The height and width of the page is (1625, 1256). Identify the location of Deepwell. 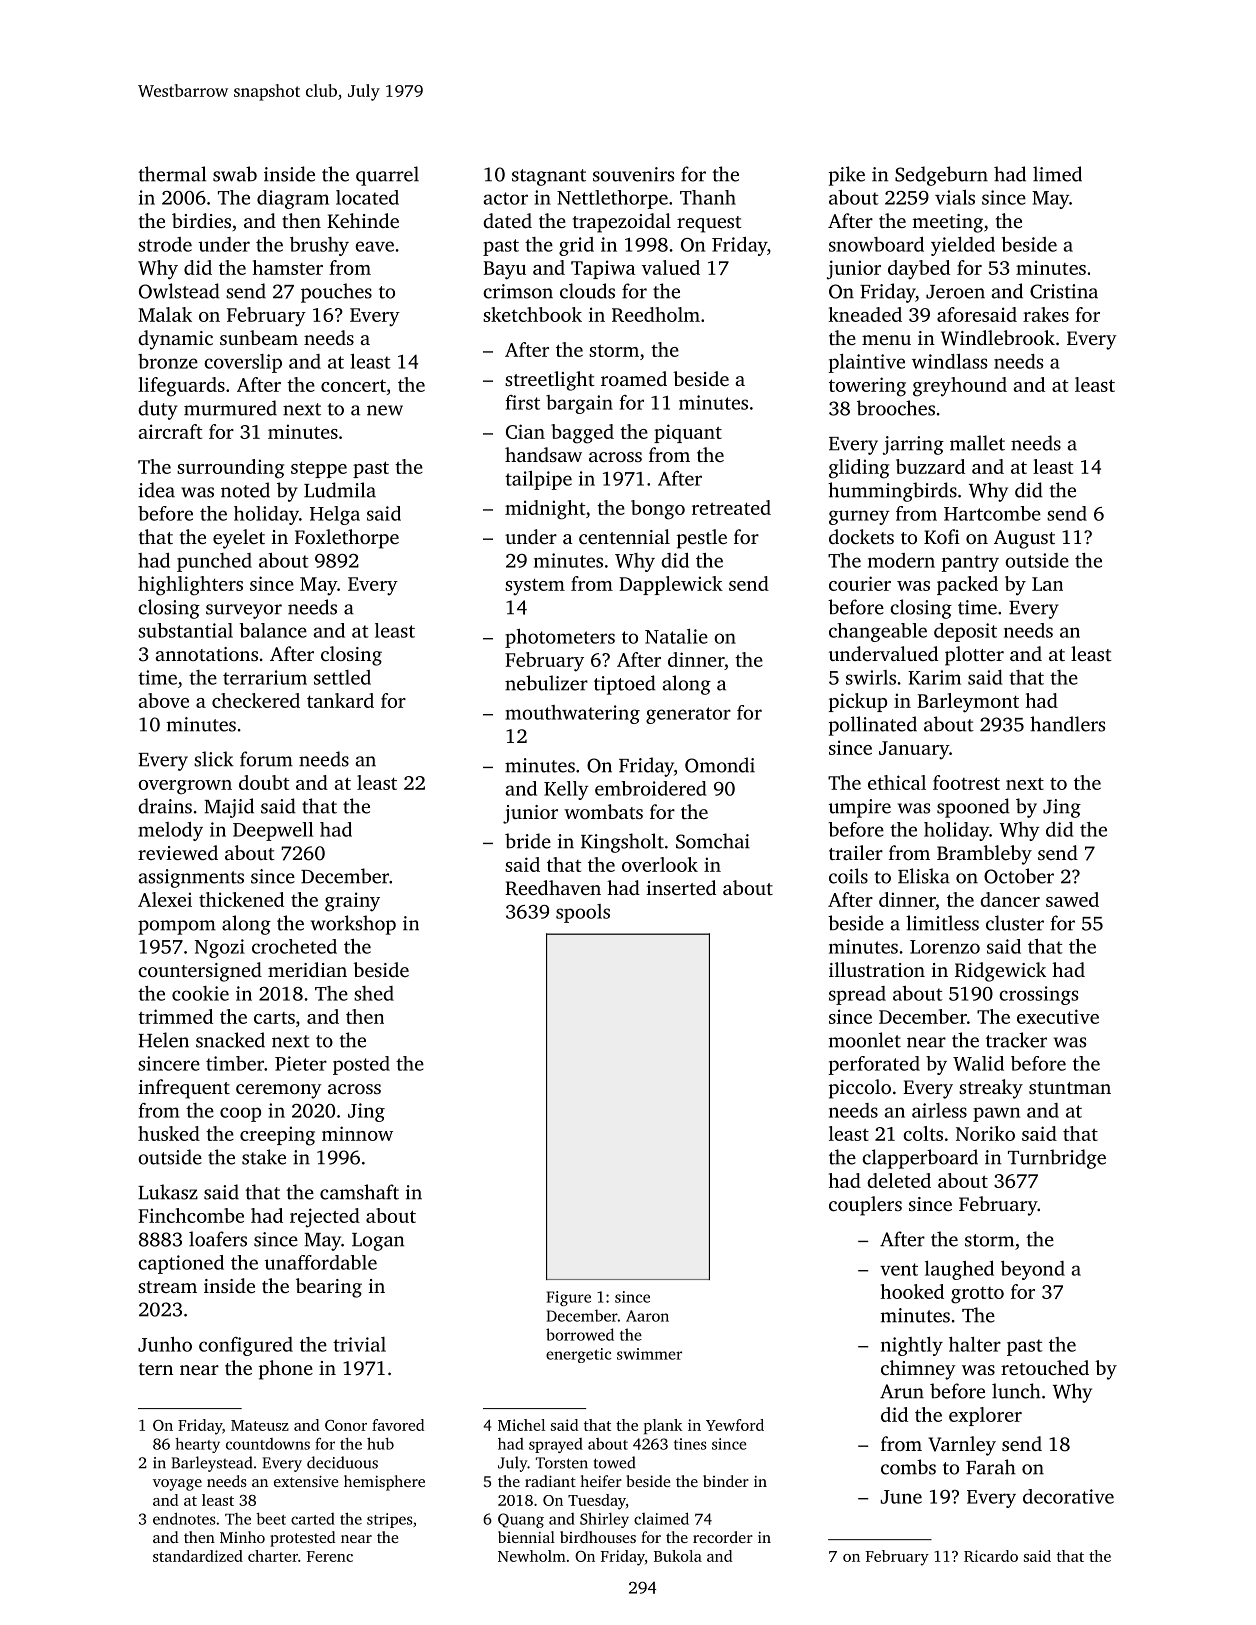
(273, 831).
